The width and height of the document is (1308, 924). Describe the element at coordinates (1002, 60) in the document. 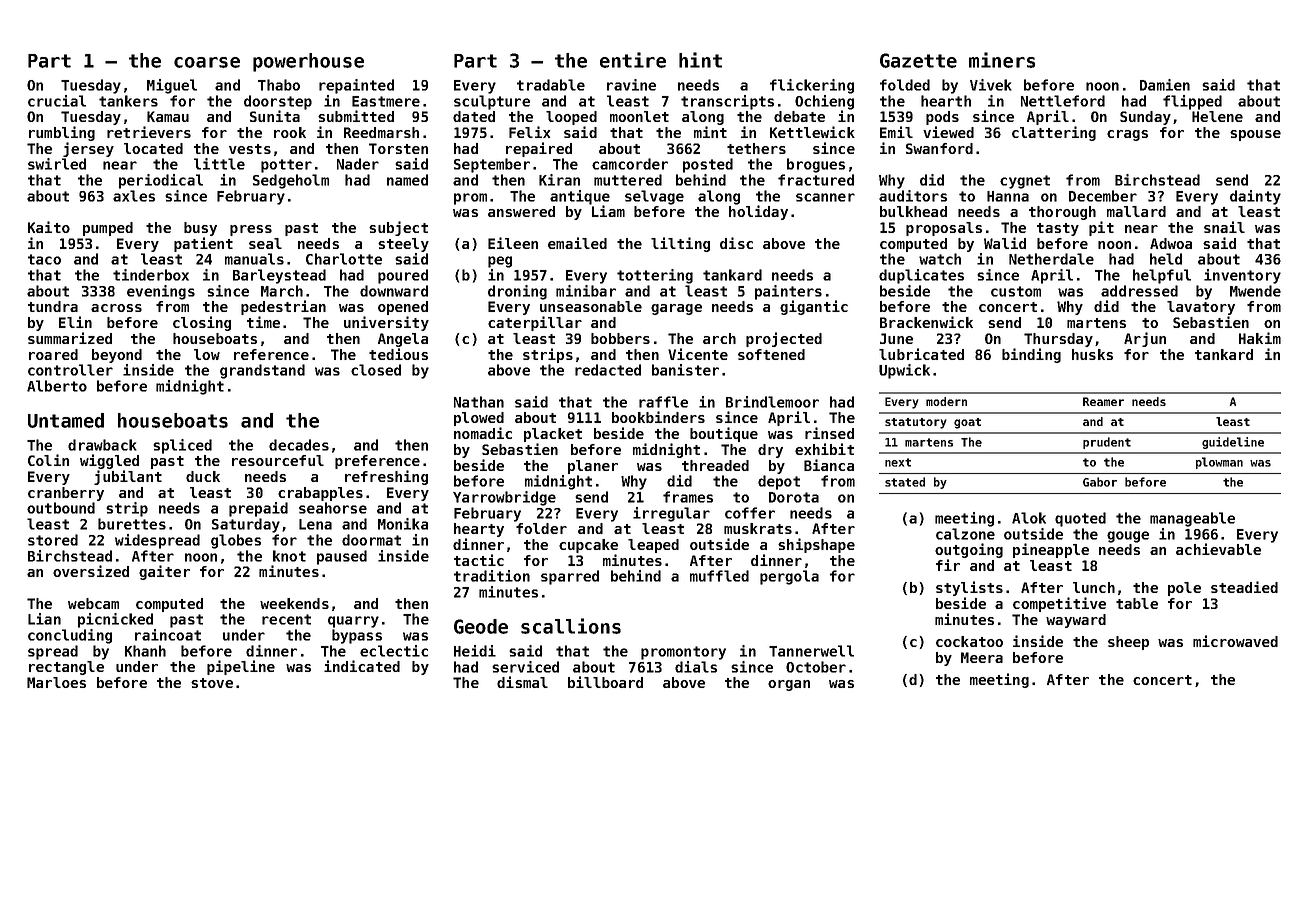

I see `miners` at that location.
